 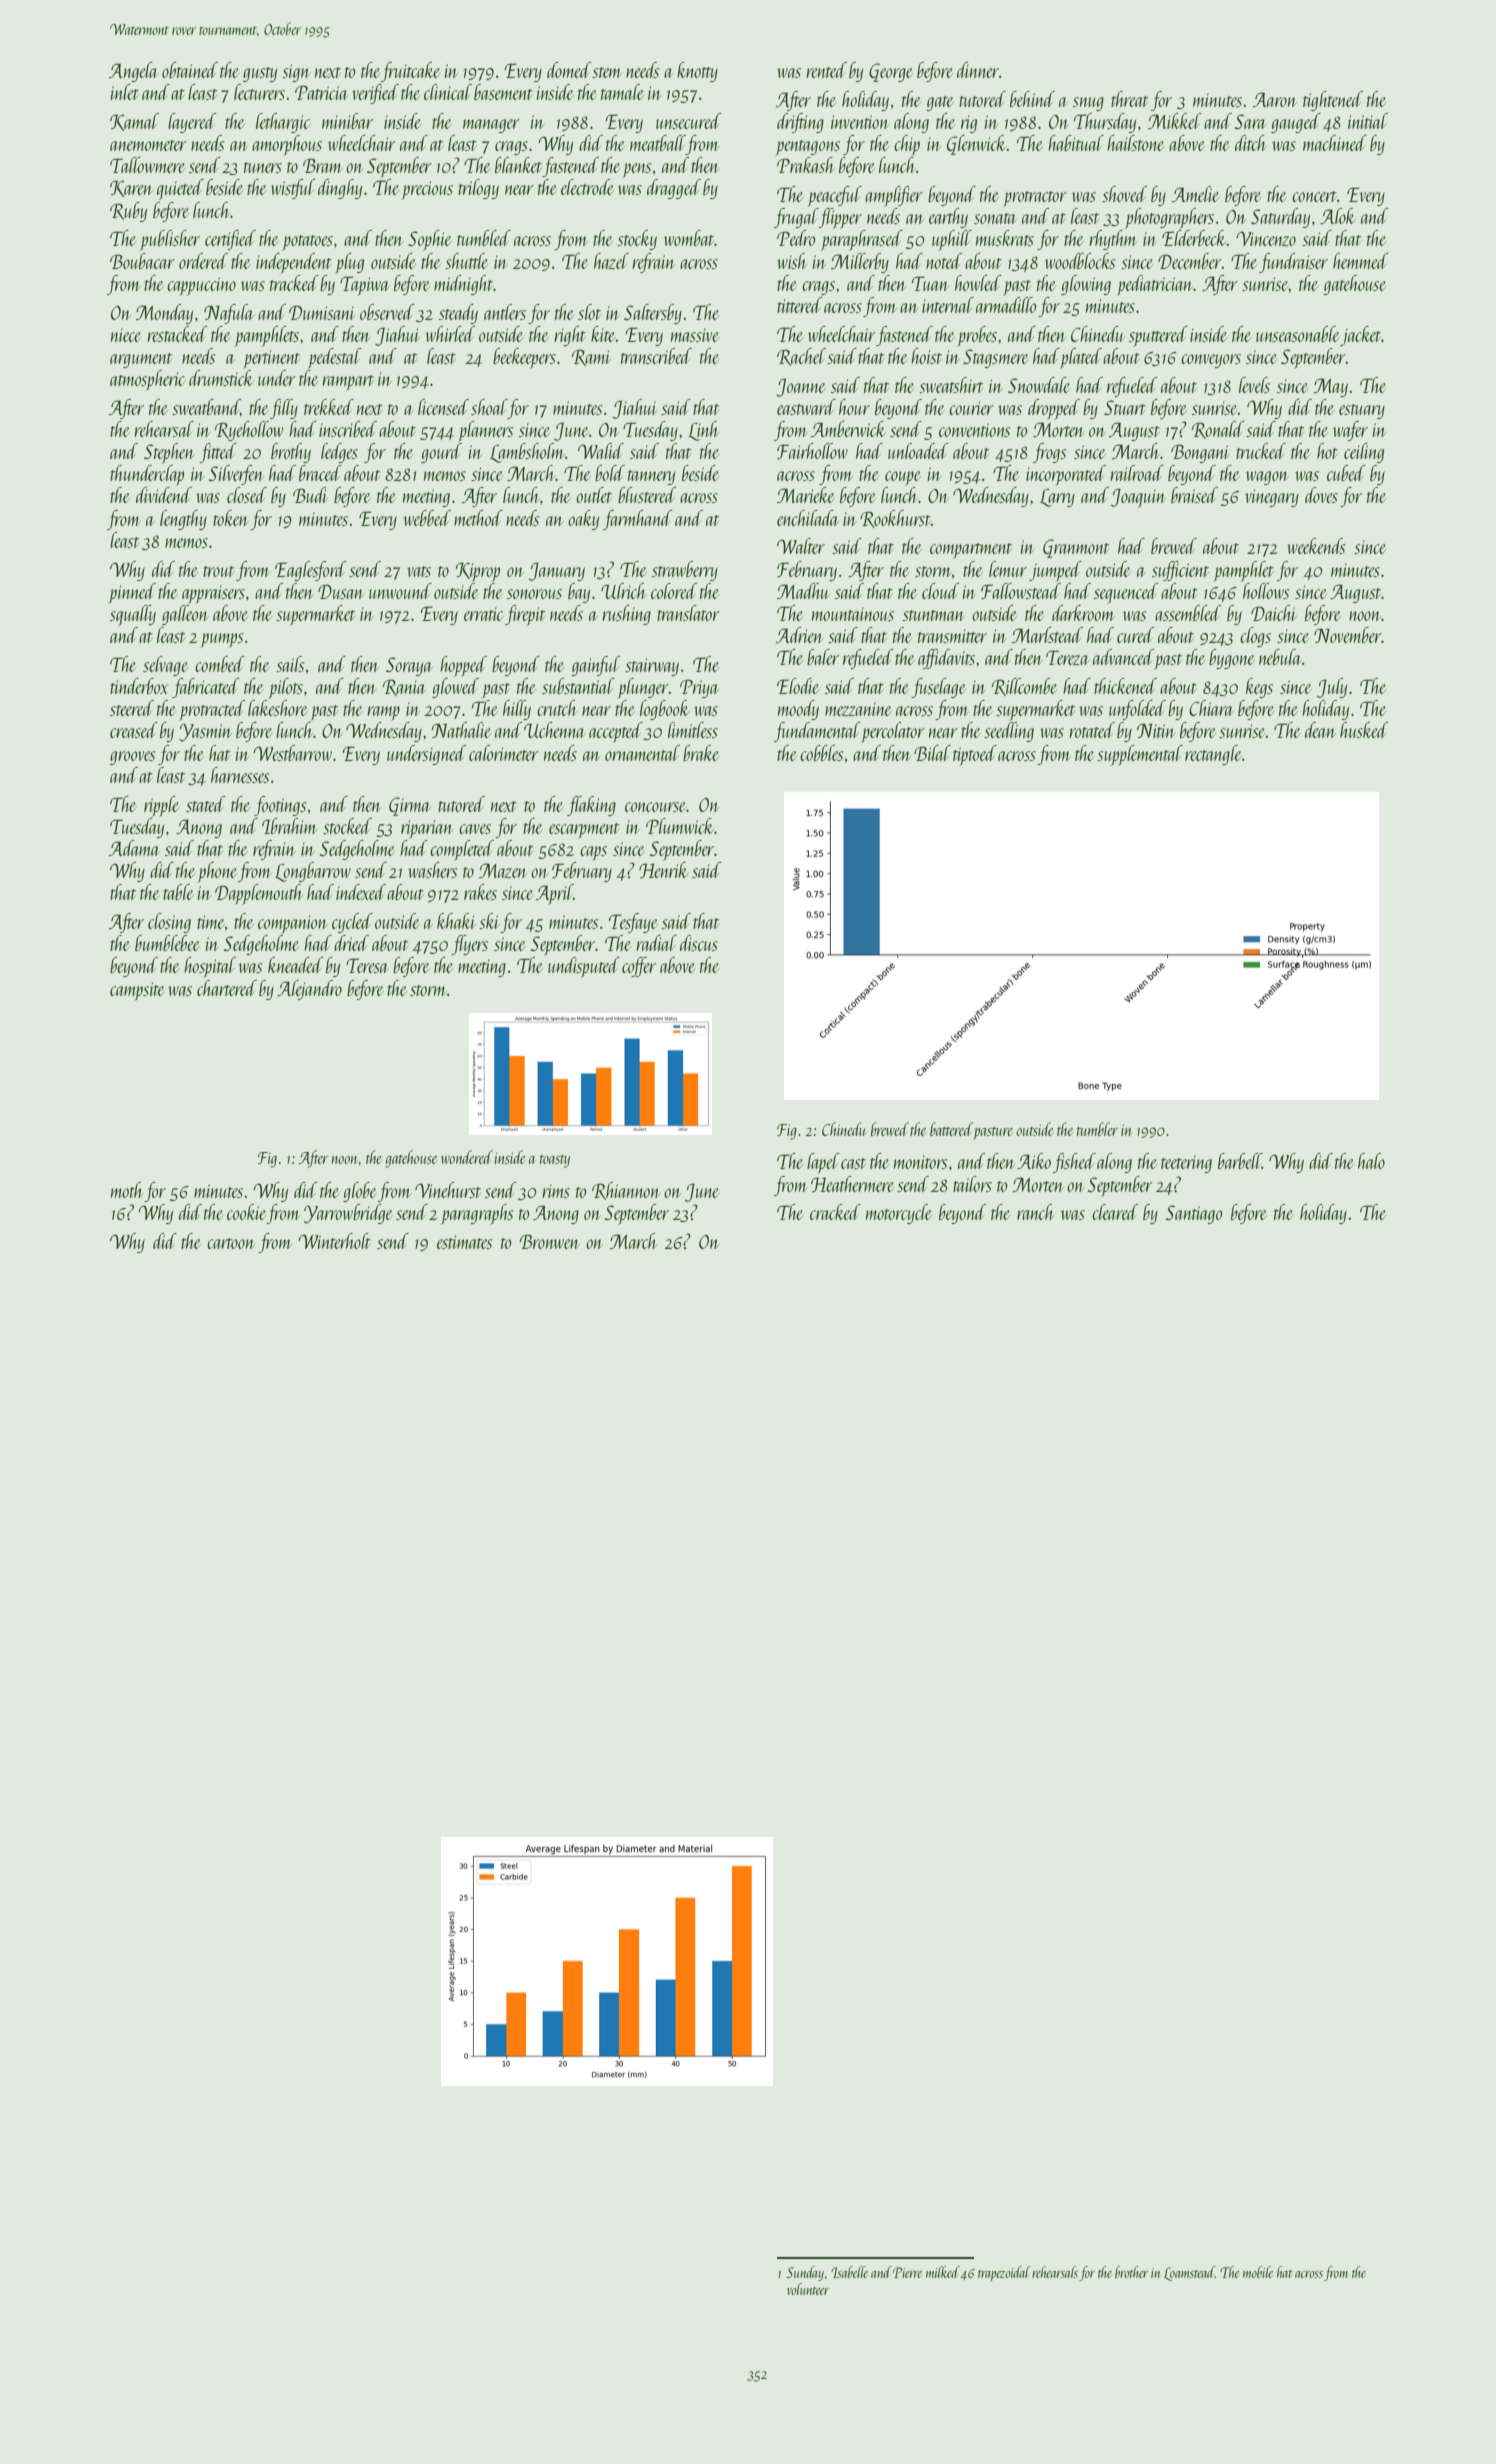 What do you see at coordinates (169, 923) in the screenshot?
I see `closing` at bounding box center [169, 923].
